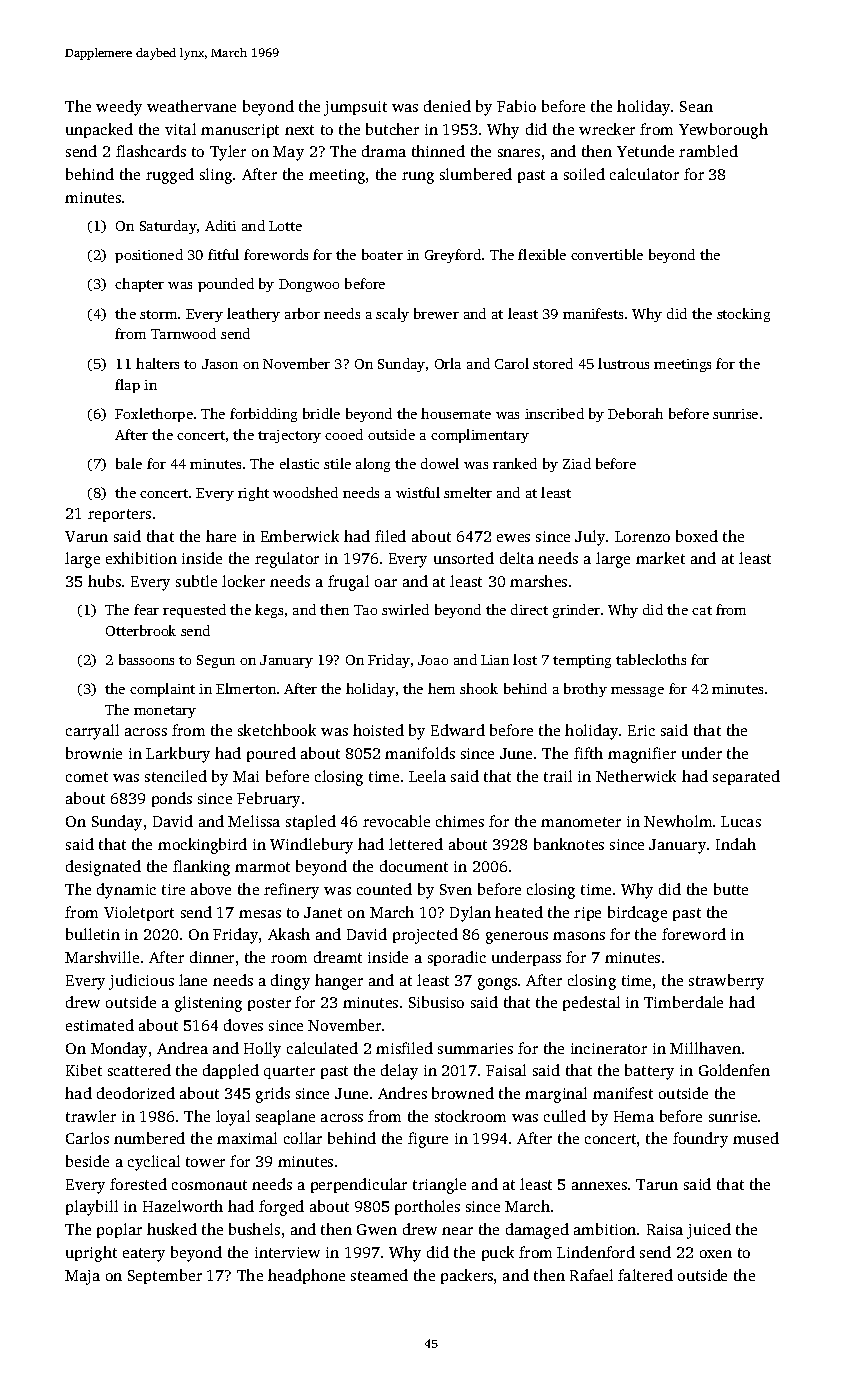  What do you see at coordinates (697, 536) in the image?
I see `boxed` at bounding box center [697, 536].
